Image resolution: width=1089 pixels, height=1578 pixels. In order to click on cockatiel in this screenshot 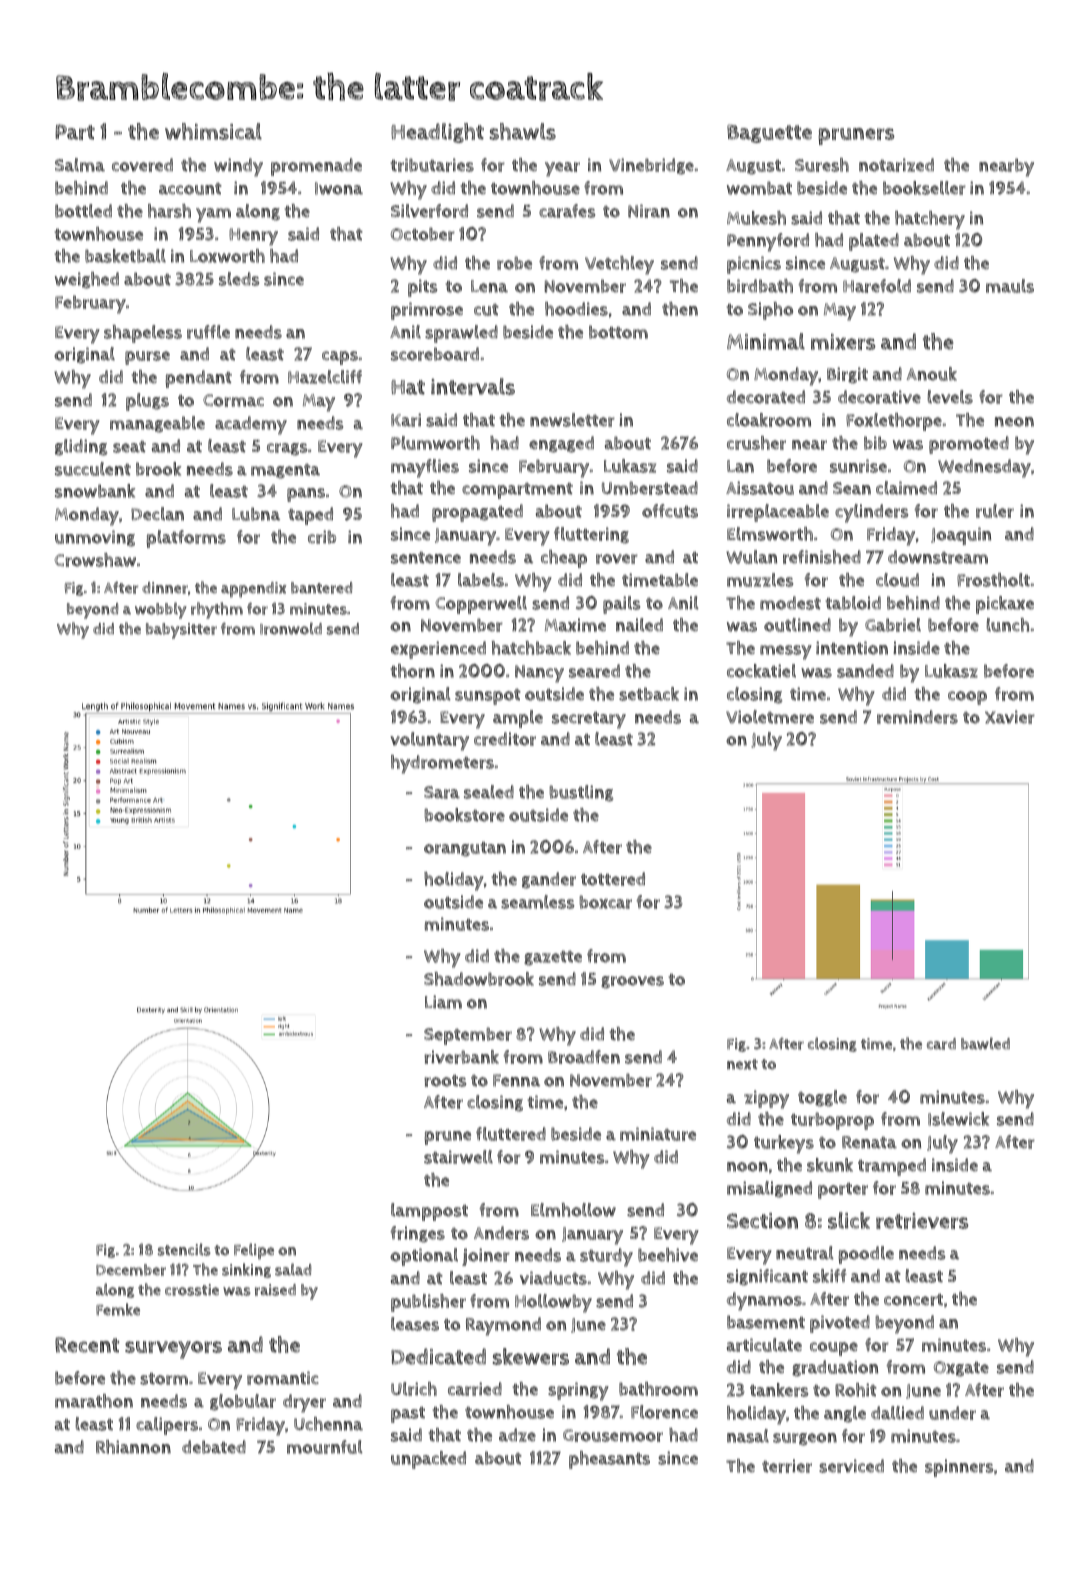, I will do `click(761, 671)`.
